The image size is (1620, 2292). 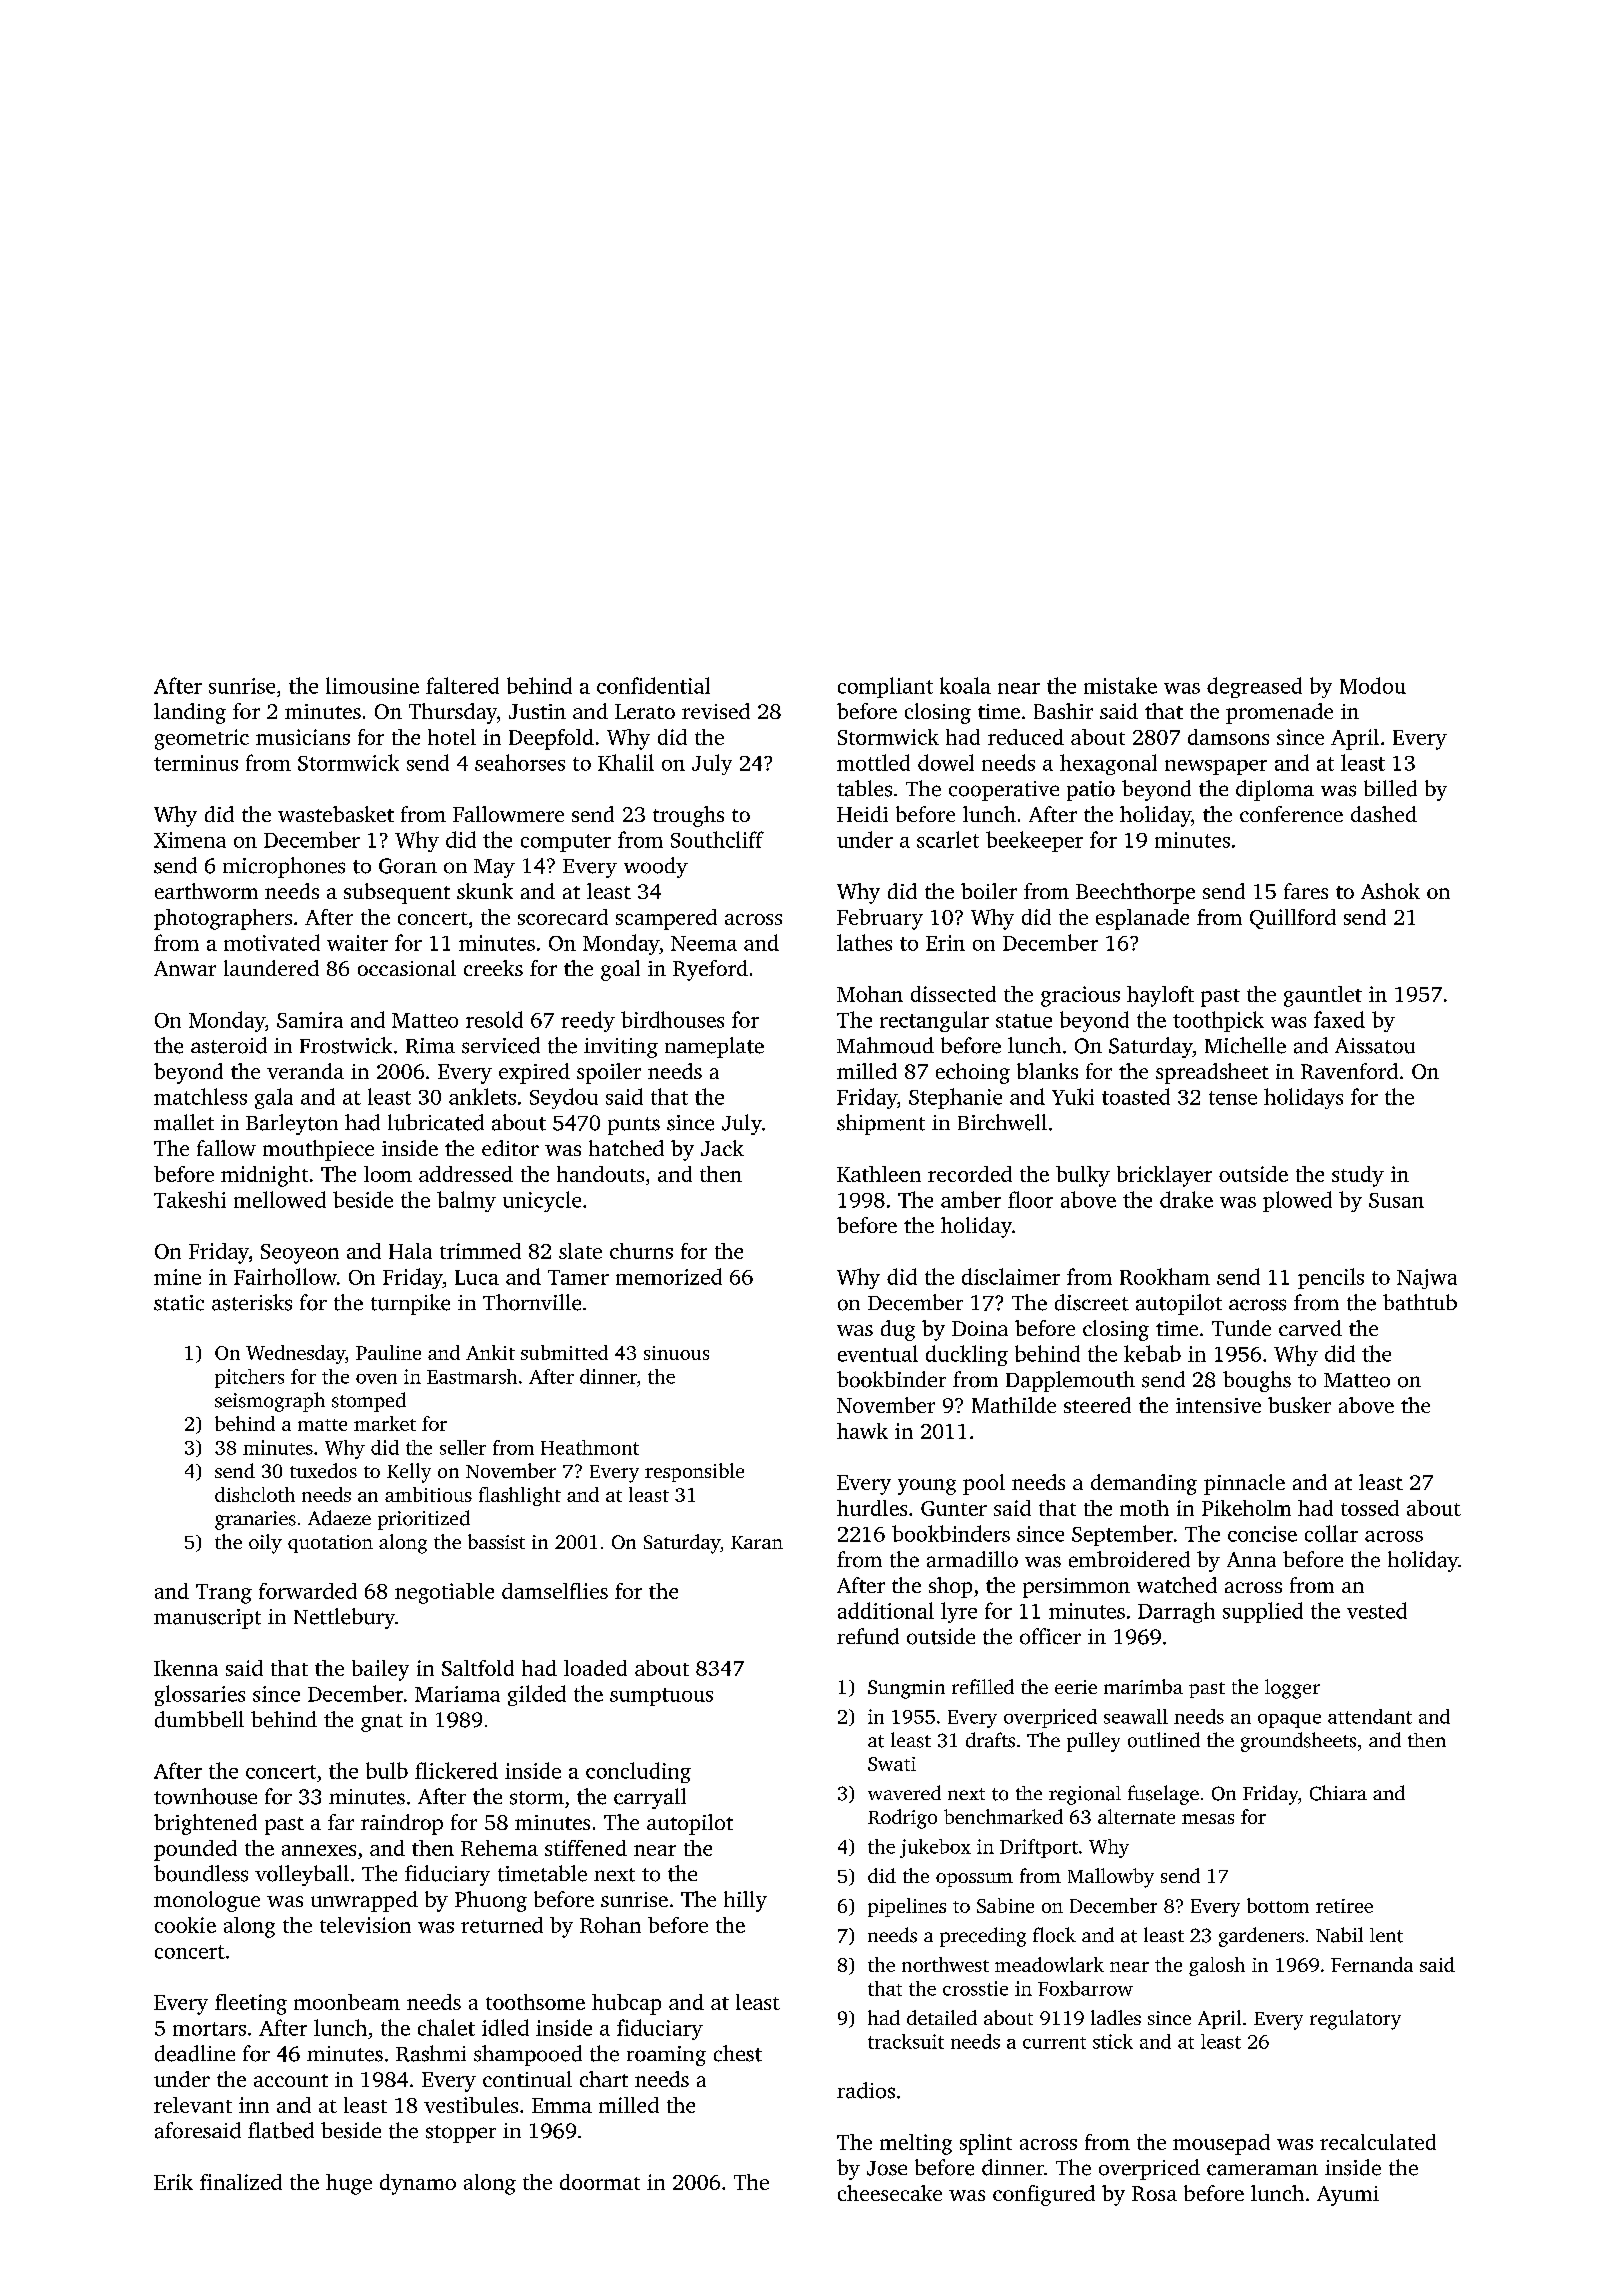 I want to click on damsons, so click(x=1228, y=737).
